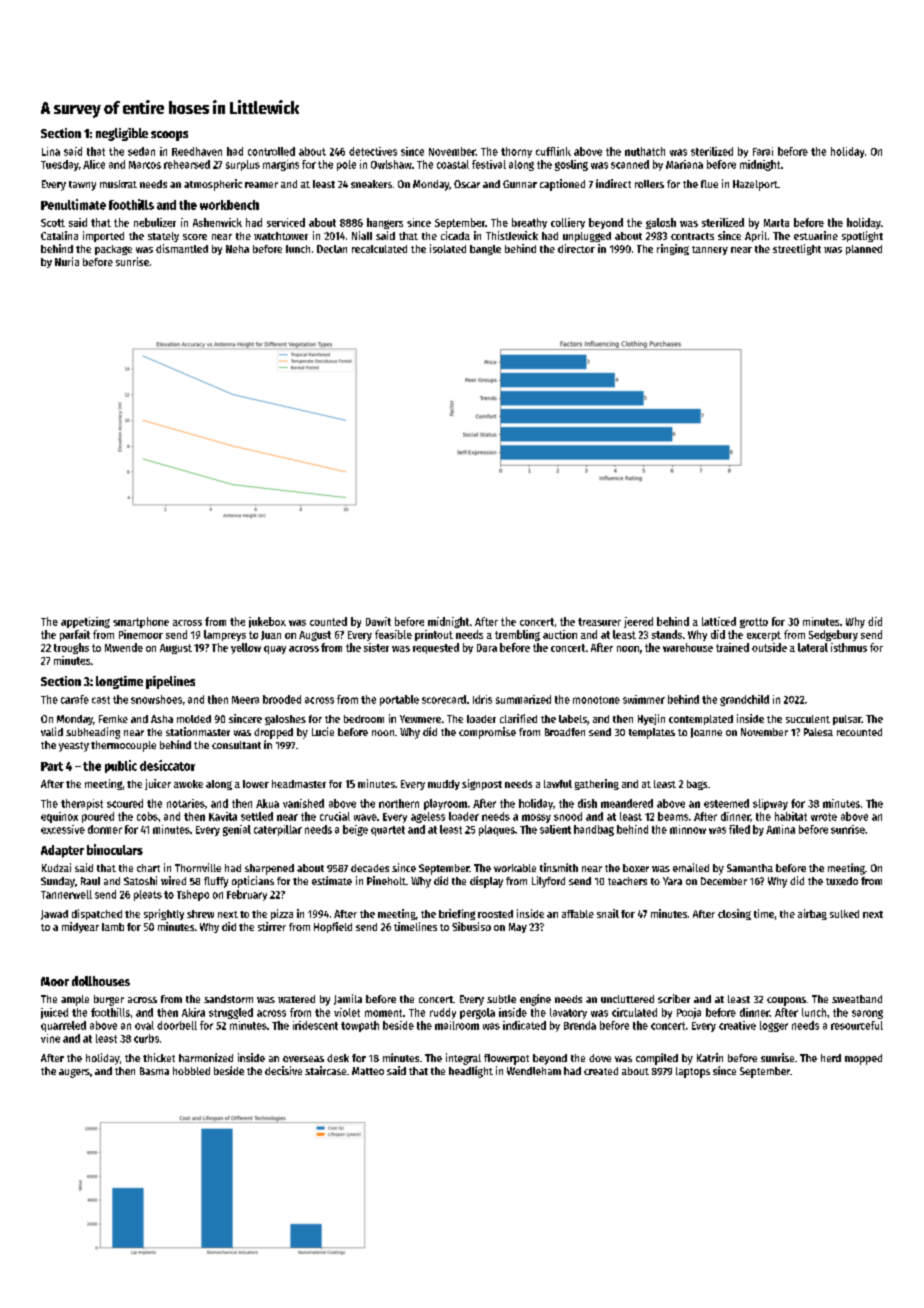 The image size is (924, 1308). I want to click on isolated, so click(448, 248).
